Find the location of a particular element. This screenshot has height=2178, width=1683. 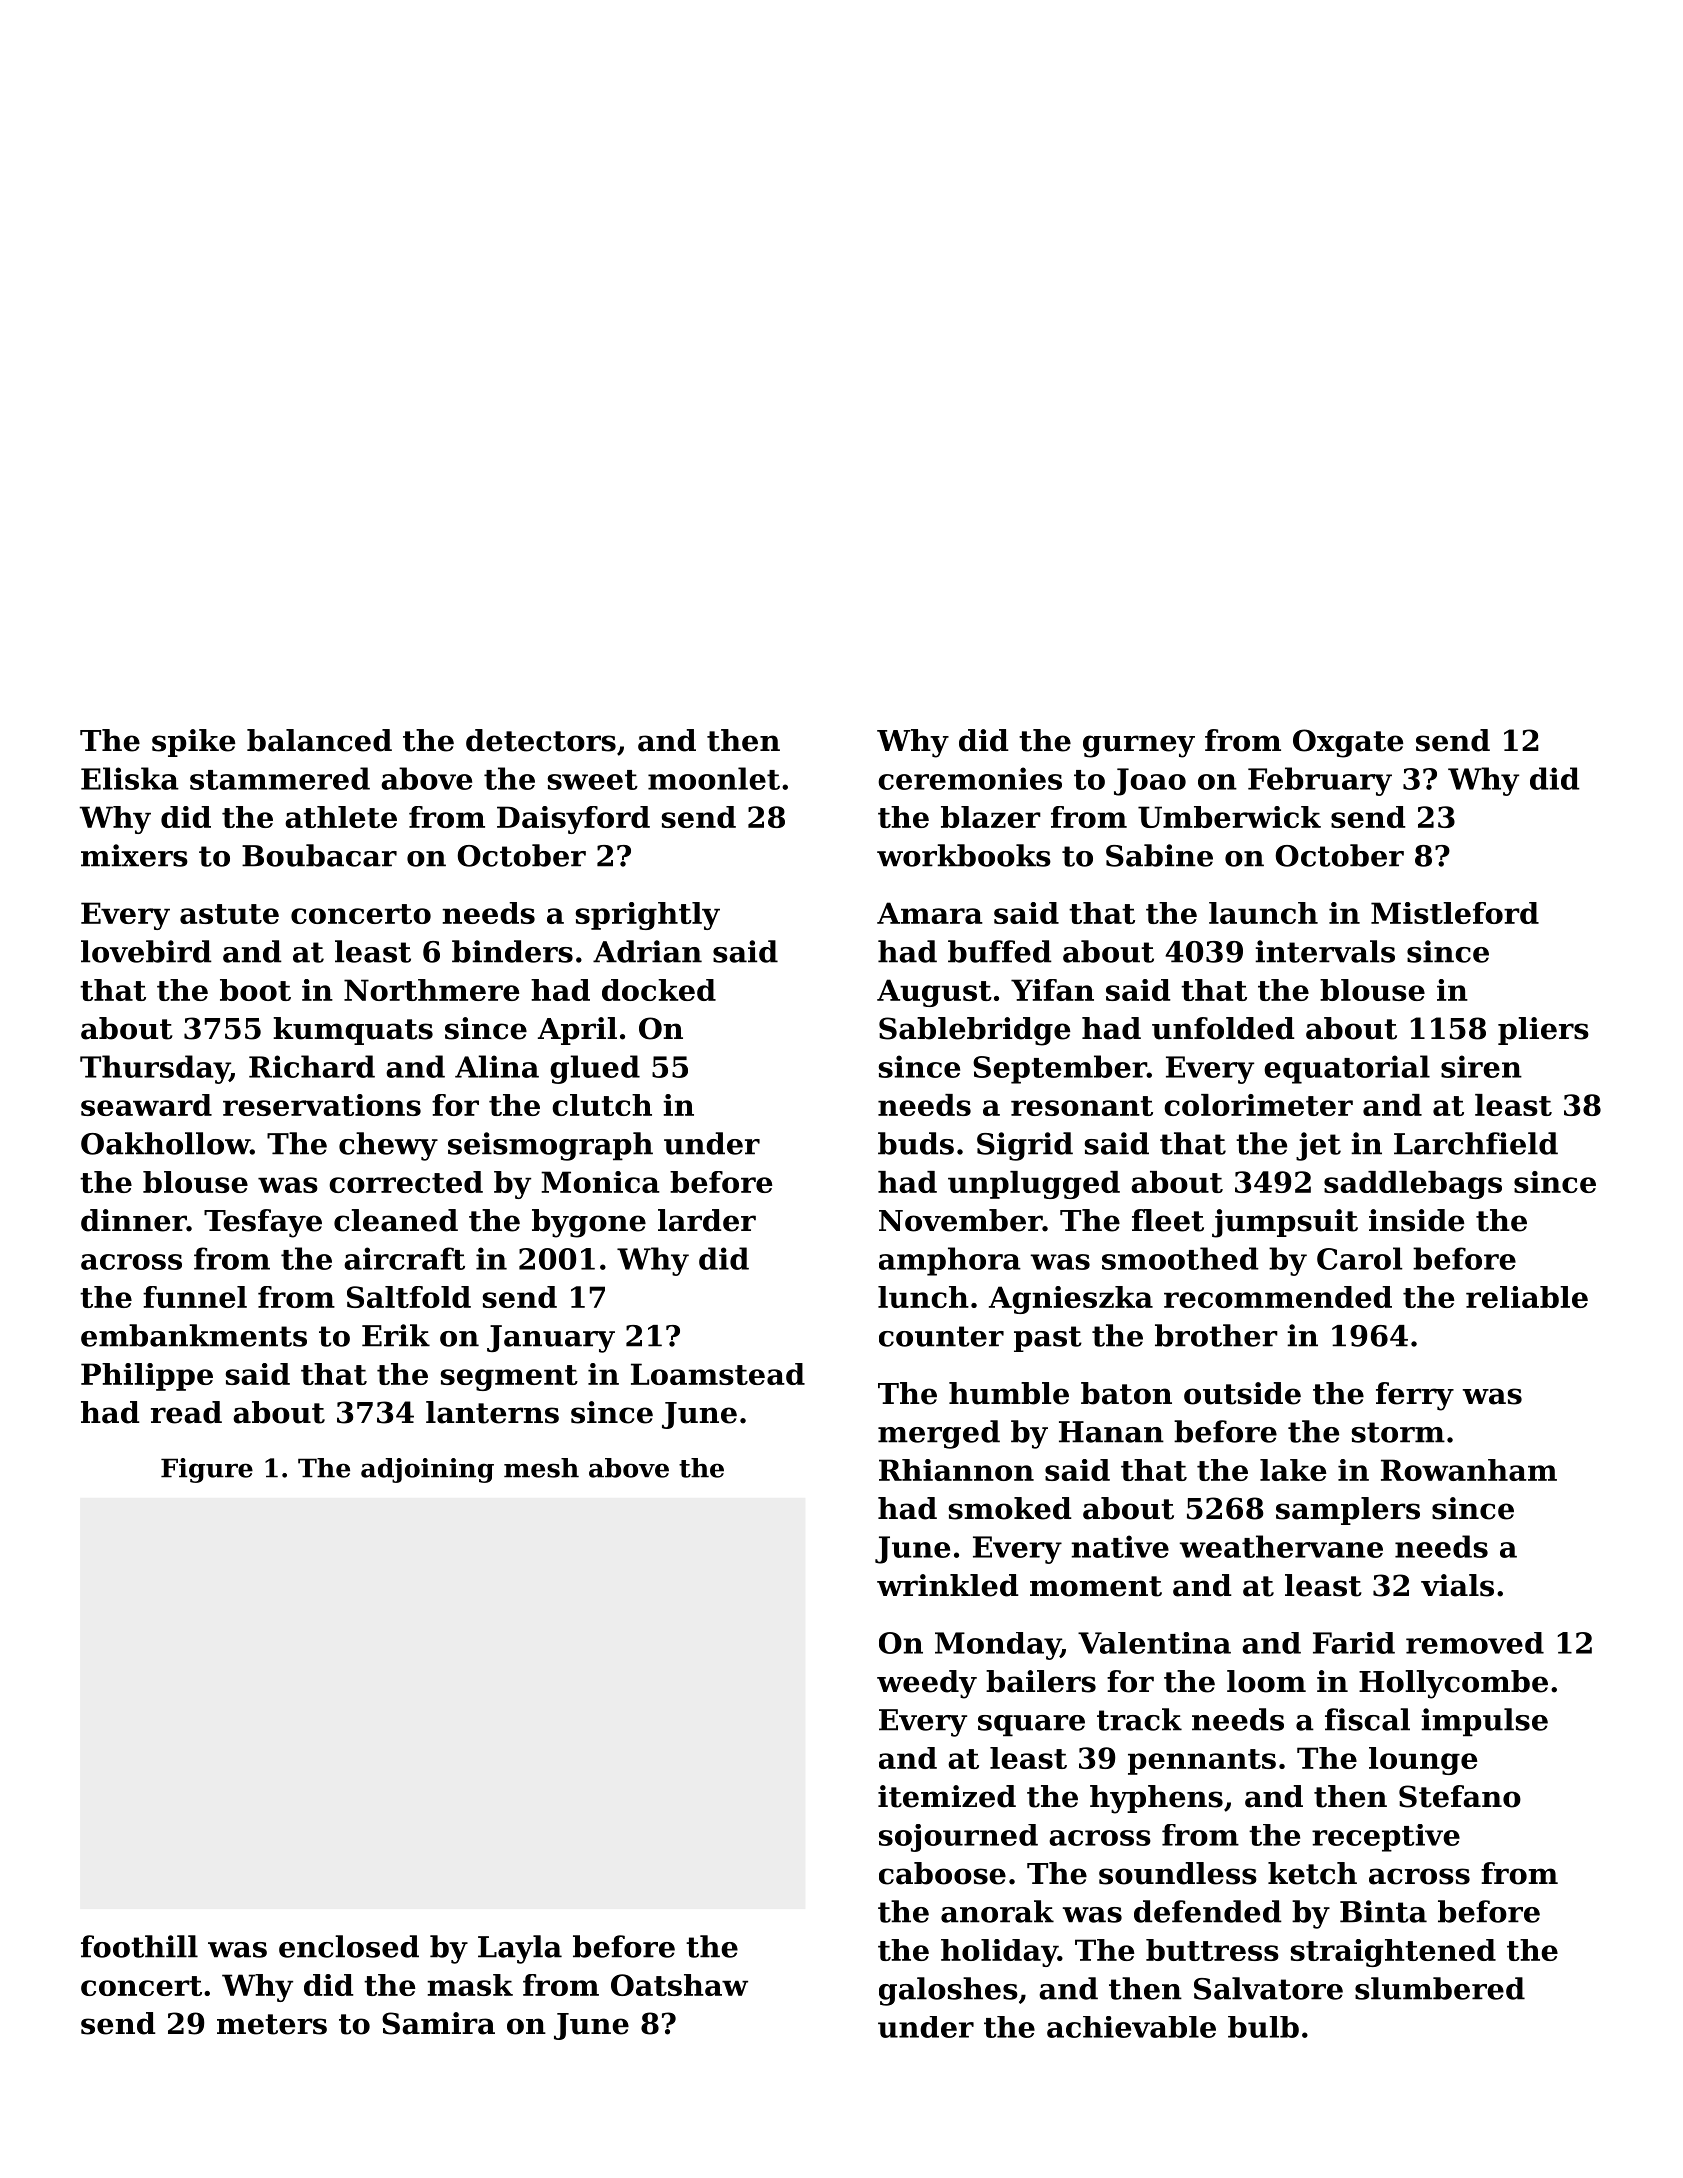

lovebird is located at coordinates (146, 951).
